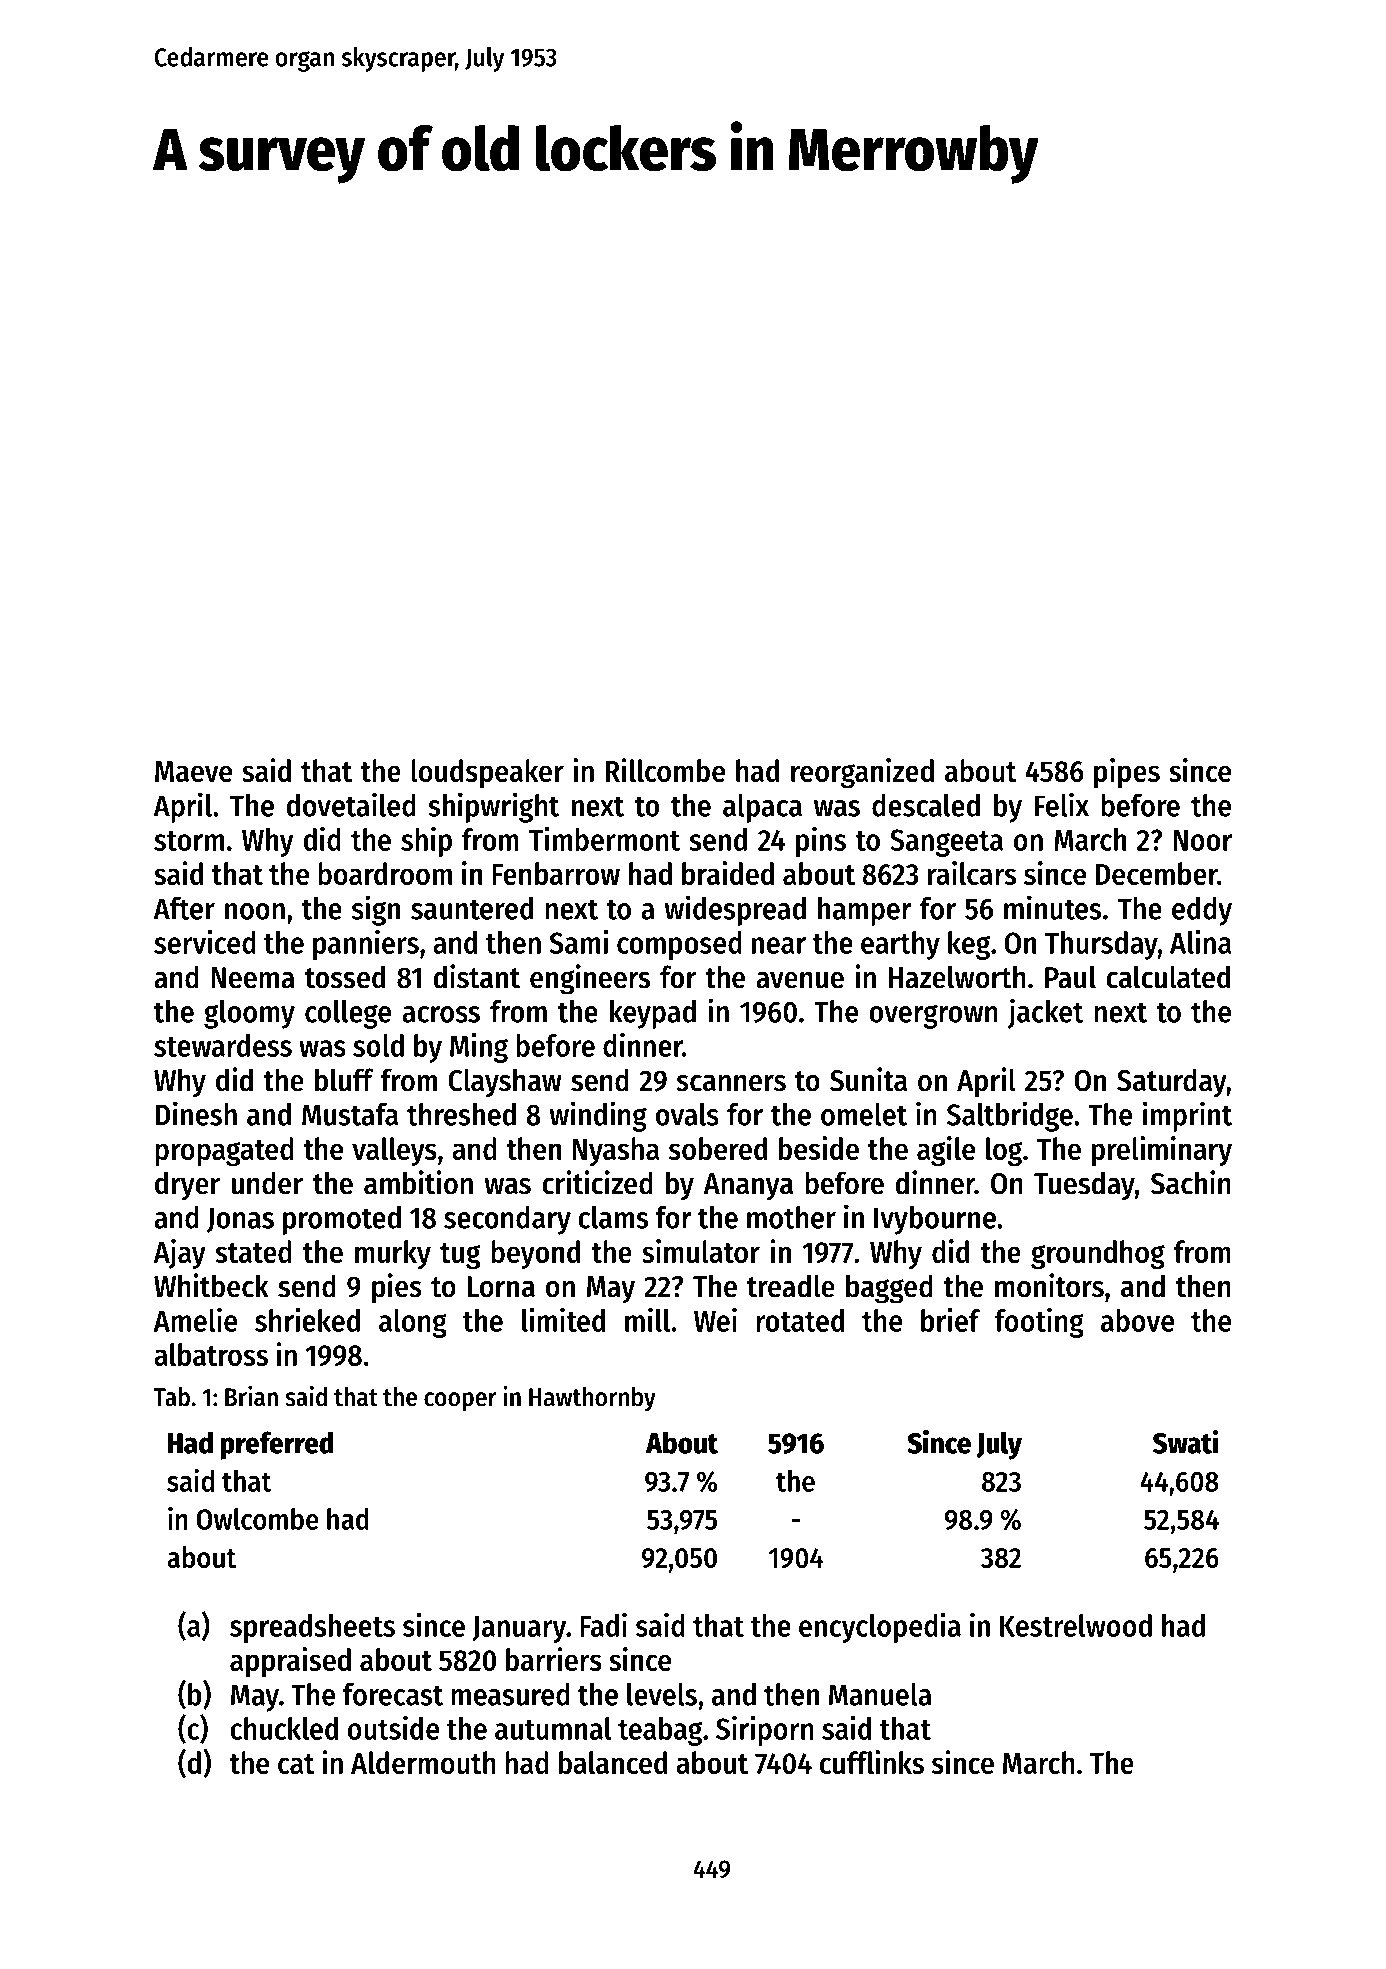 The image size is (1386, 1969). Describe the element at coordinates (865, 911) in the screenshot. I see `hamper` at that location.
